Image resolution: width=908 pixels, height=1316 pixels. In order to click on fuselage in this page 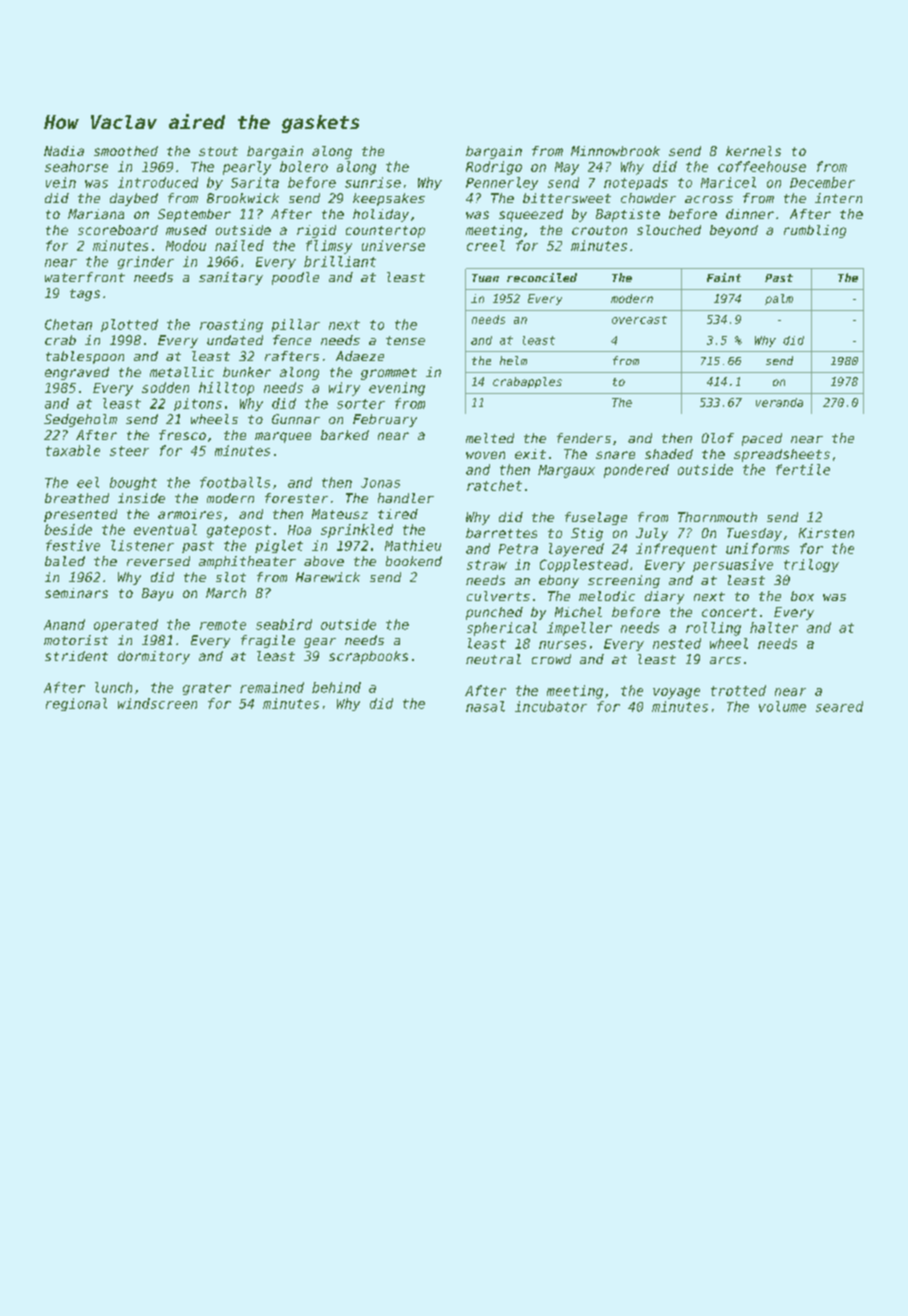, I will do `click(596, 518)`.
